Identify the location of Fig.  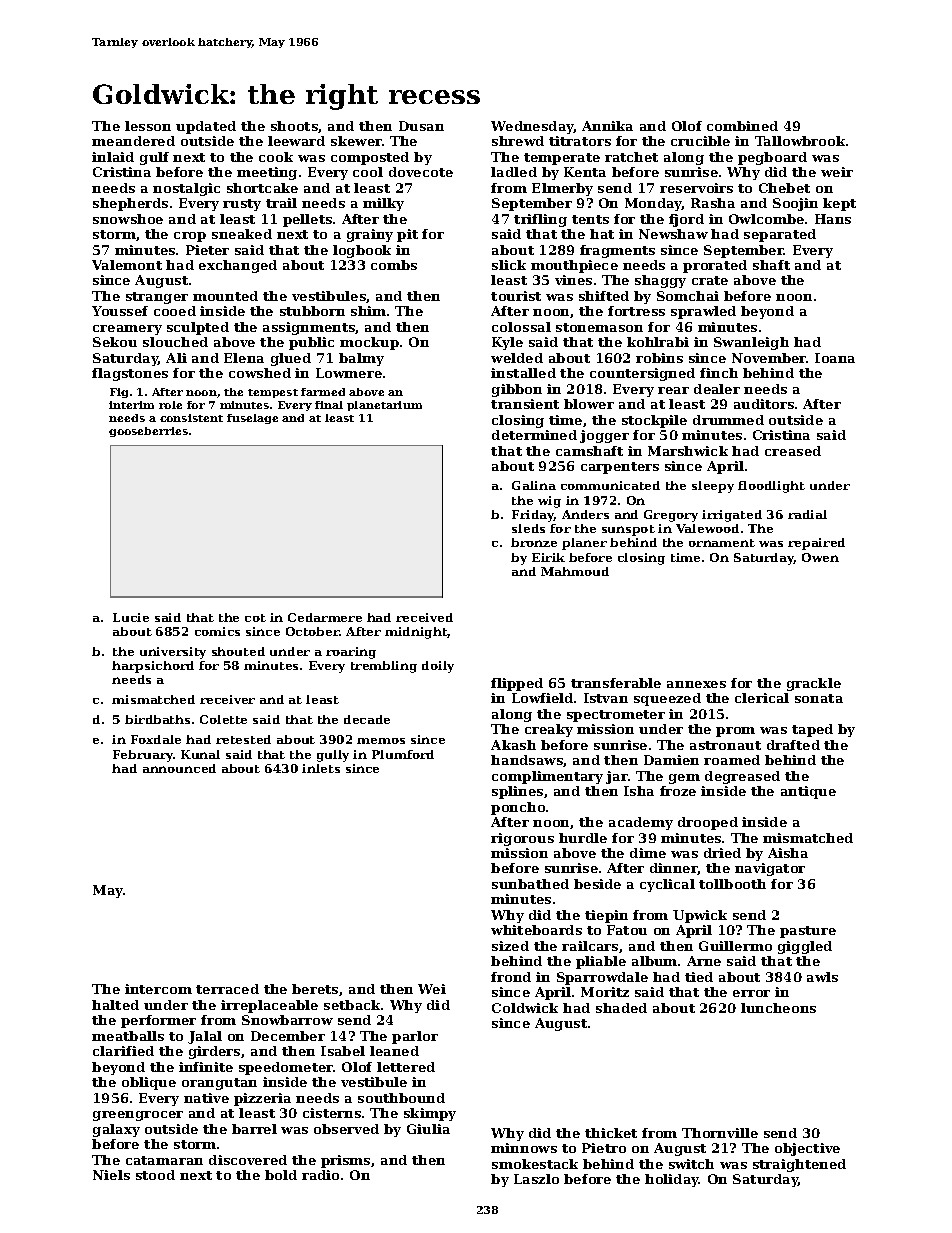
(119, 393).
